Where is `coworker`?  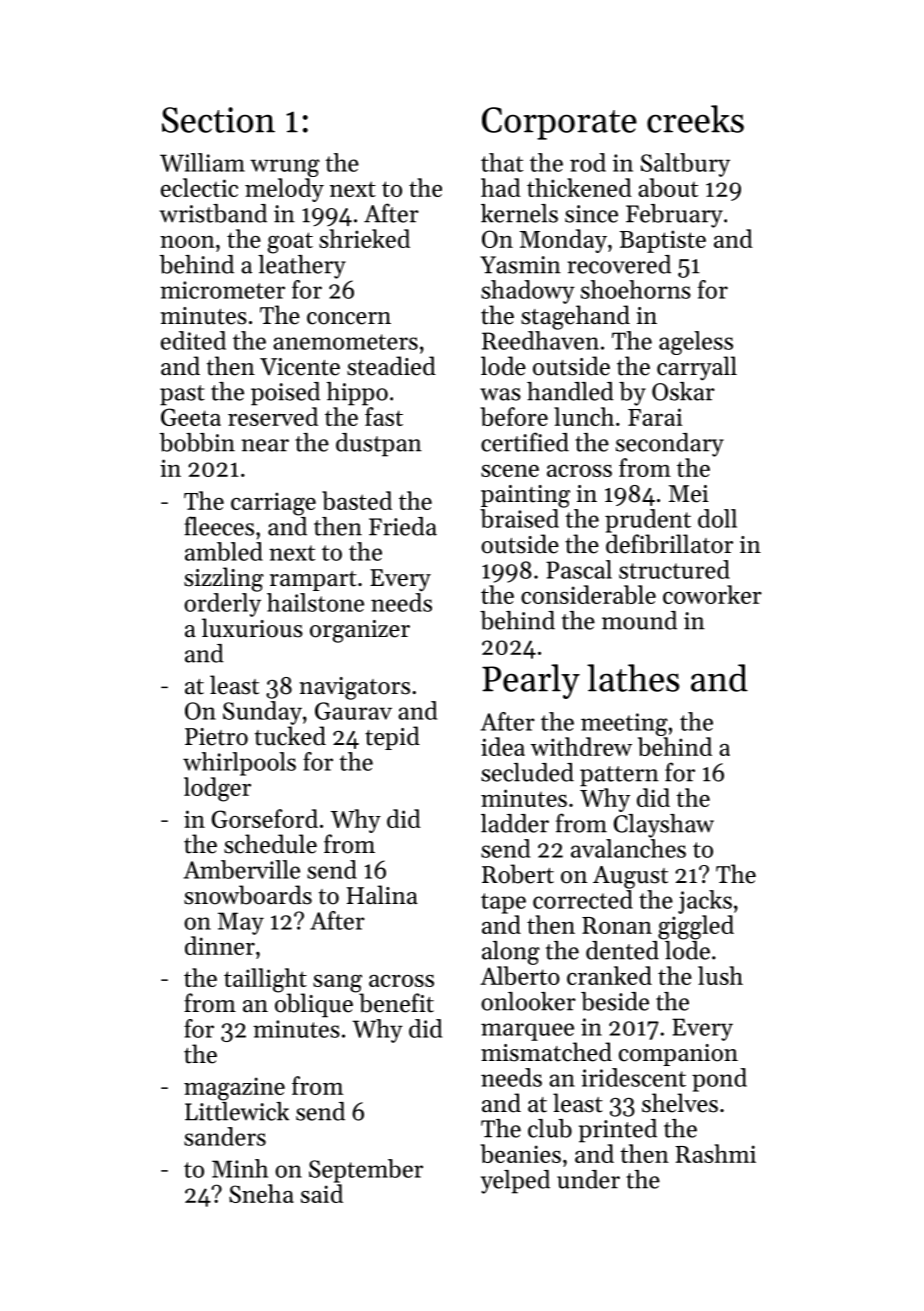 coworker is located at coordinates (712, 594).
